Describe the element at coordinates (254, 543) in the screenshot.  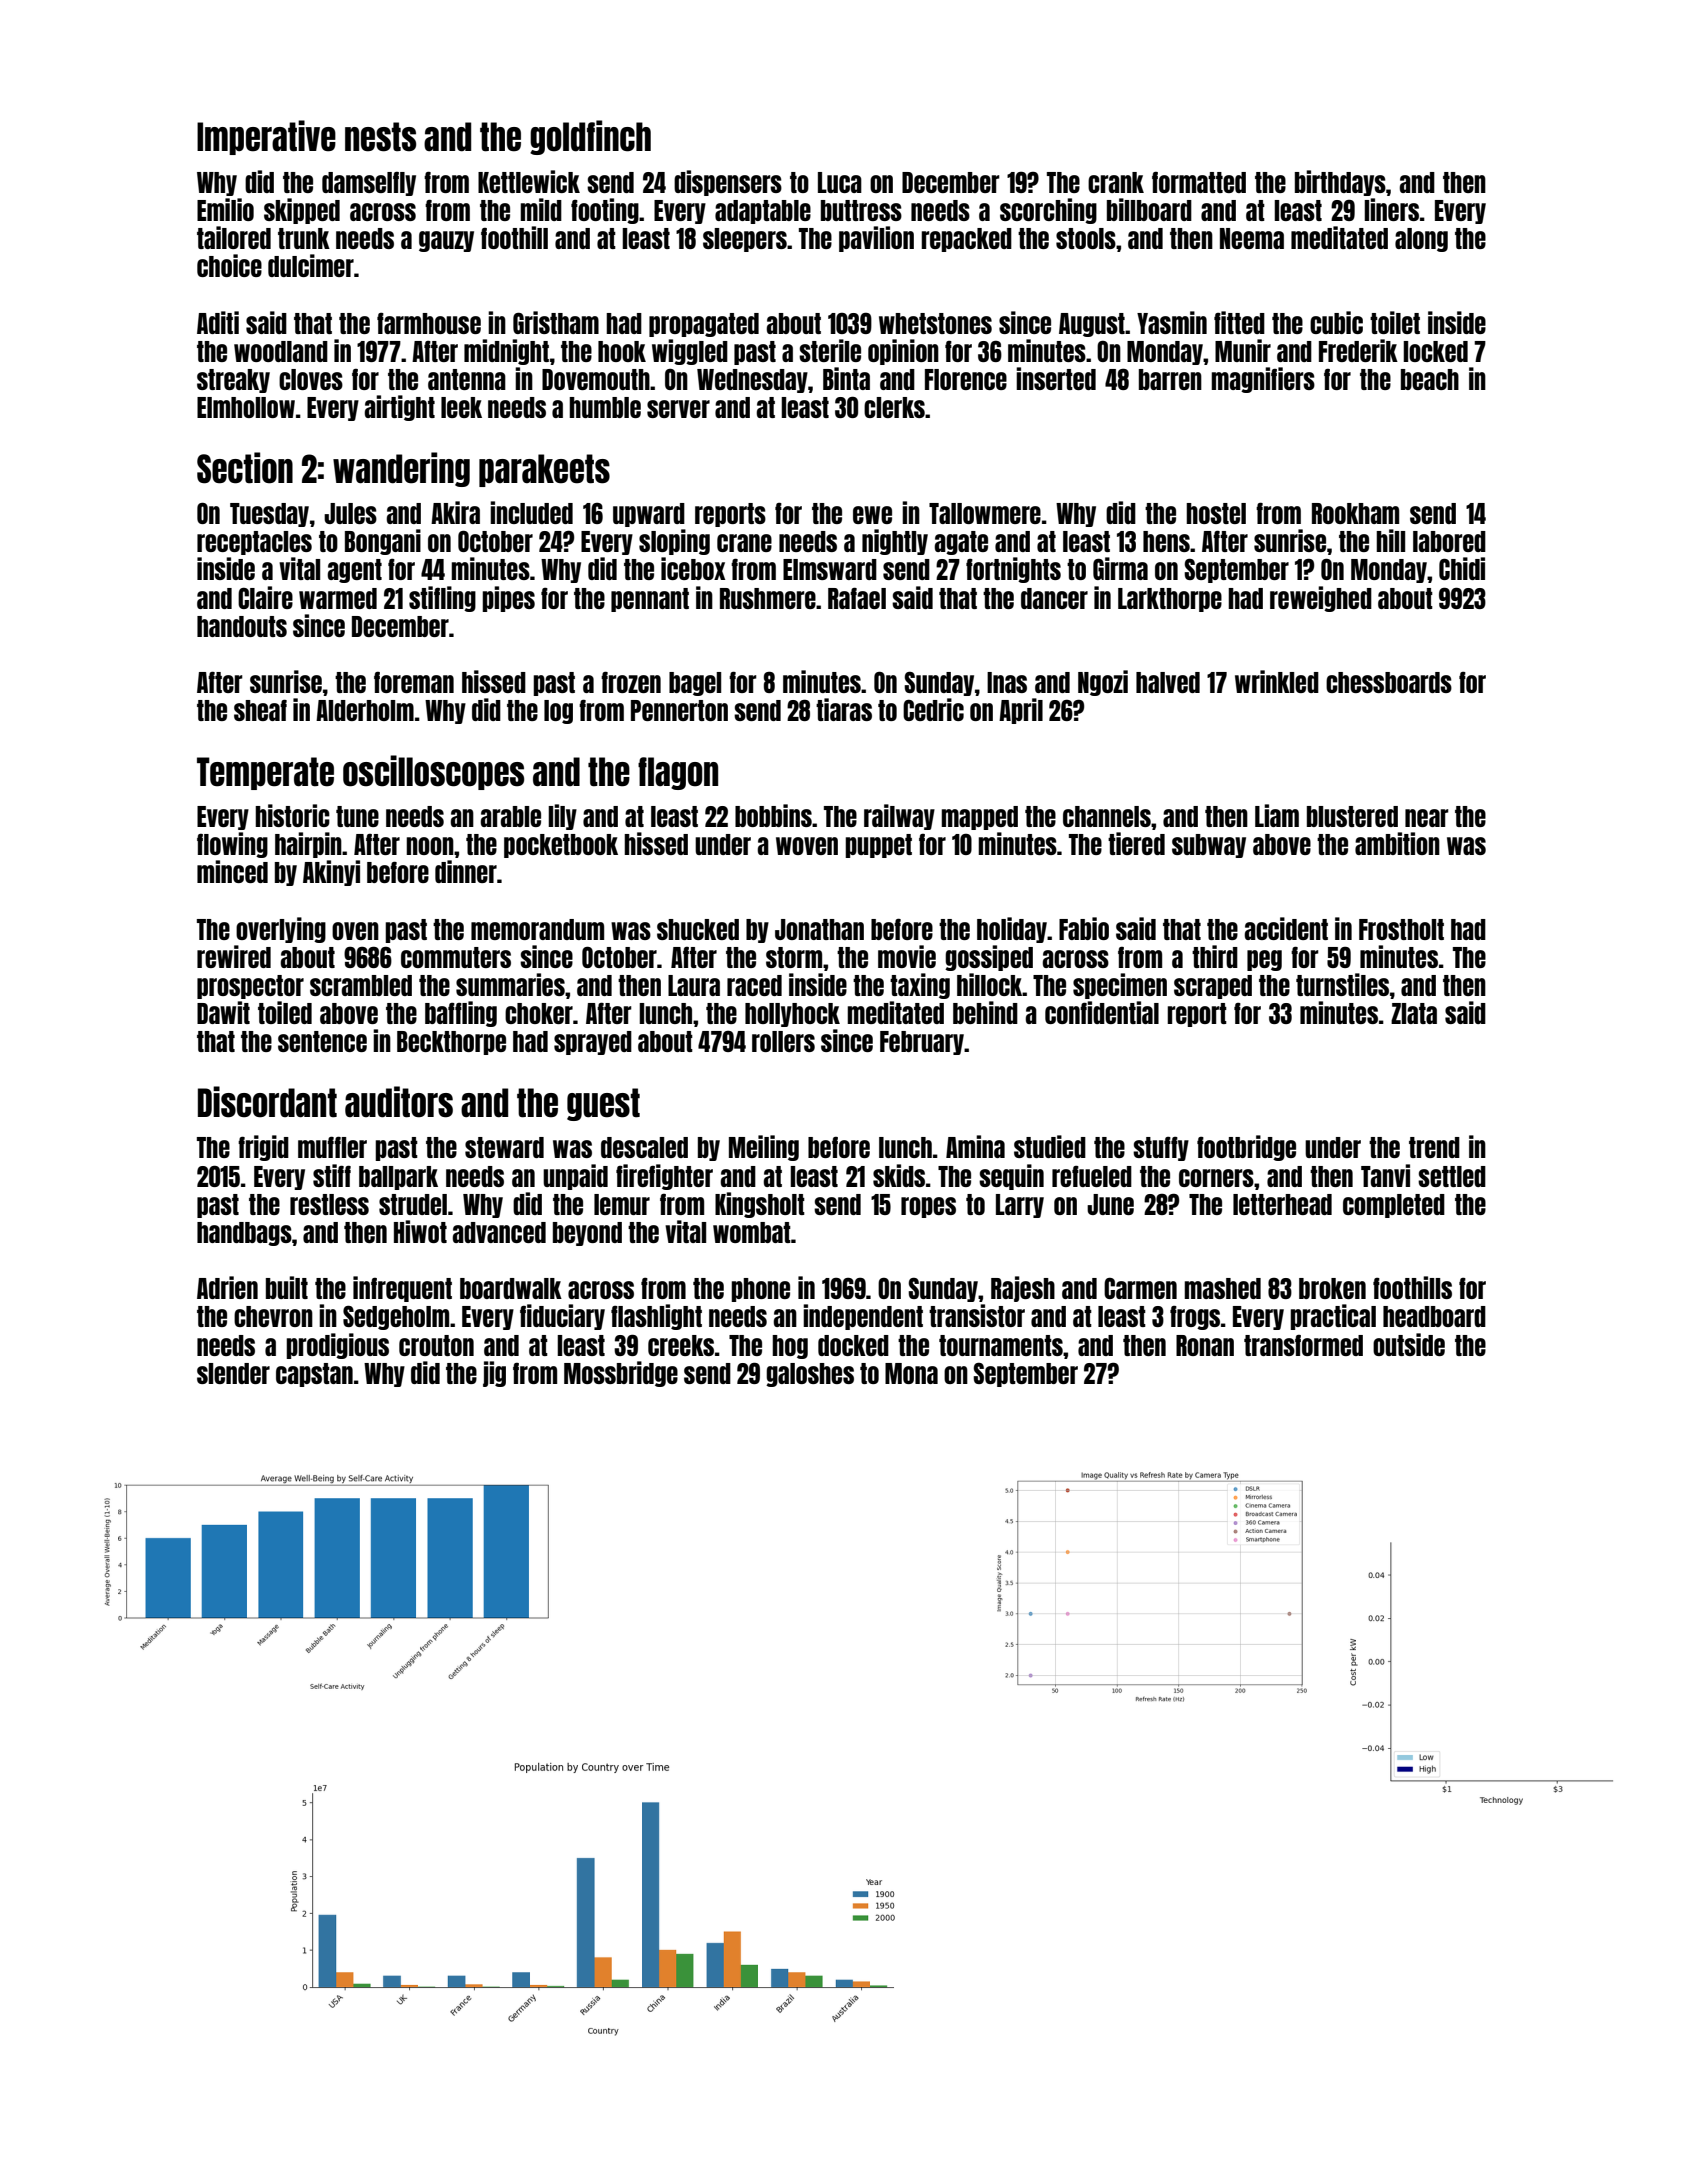
I see `receptacles` at that location.
